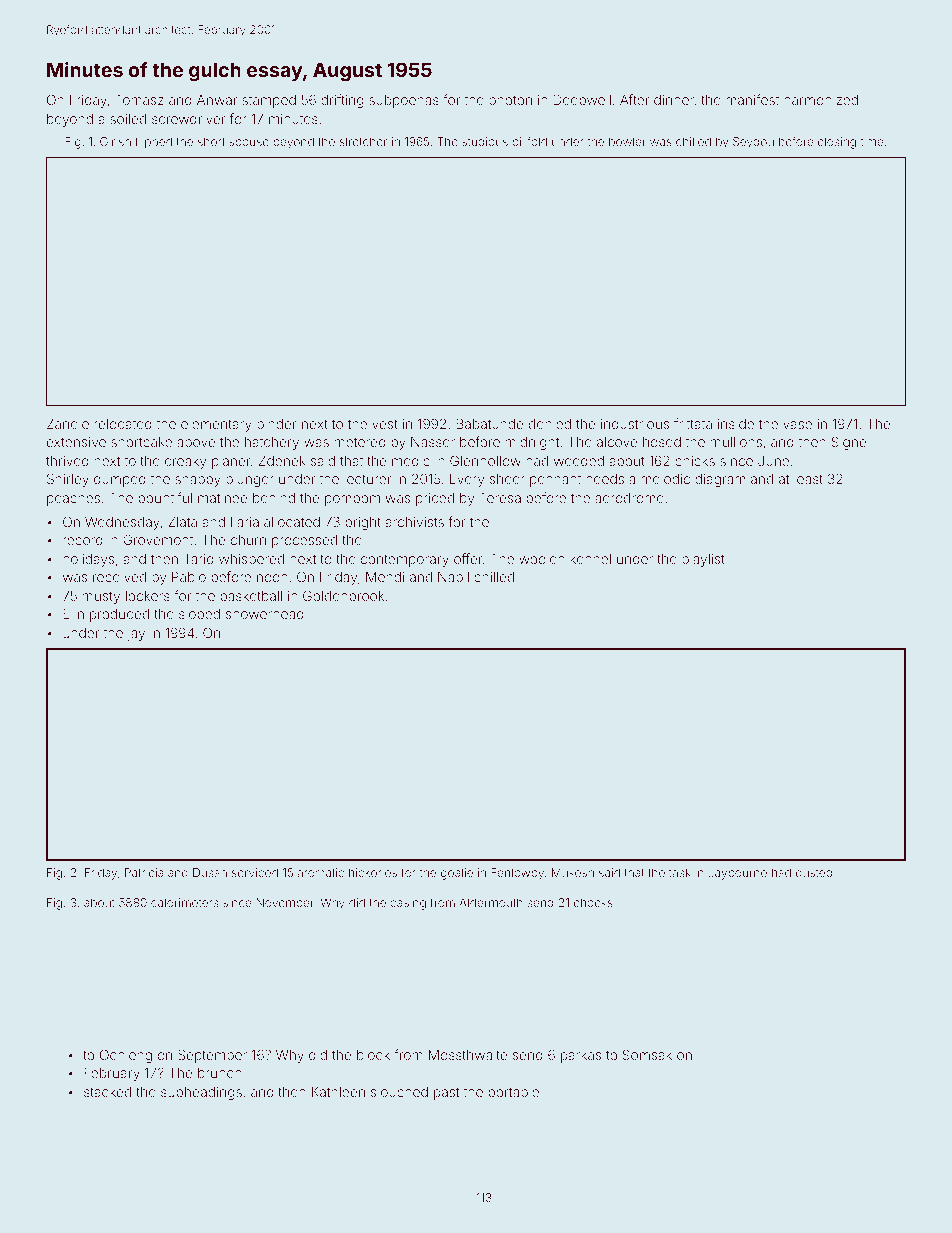 This page has height=1233, width=952. I want to click on Seydou, so click(753, 143).
